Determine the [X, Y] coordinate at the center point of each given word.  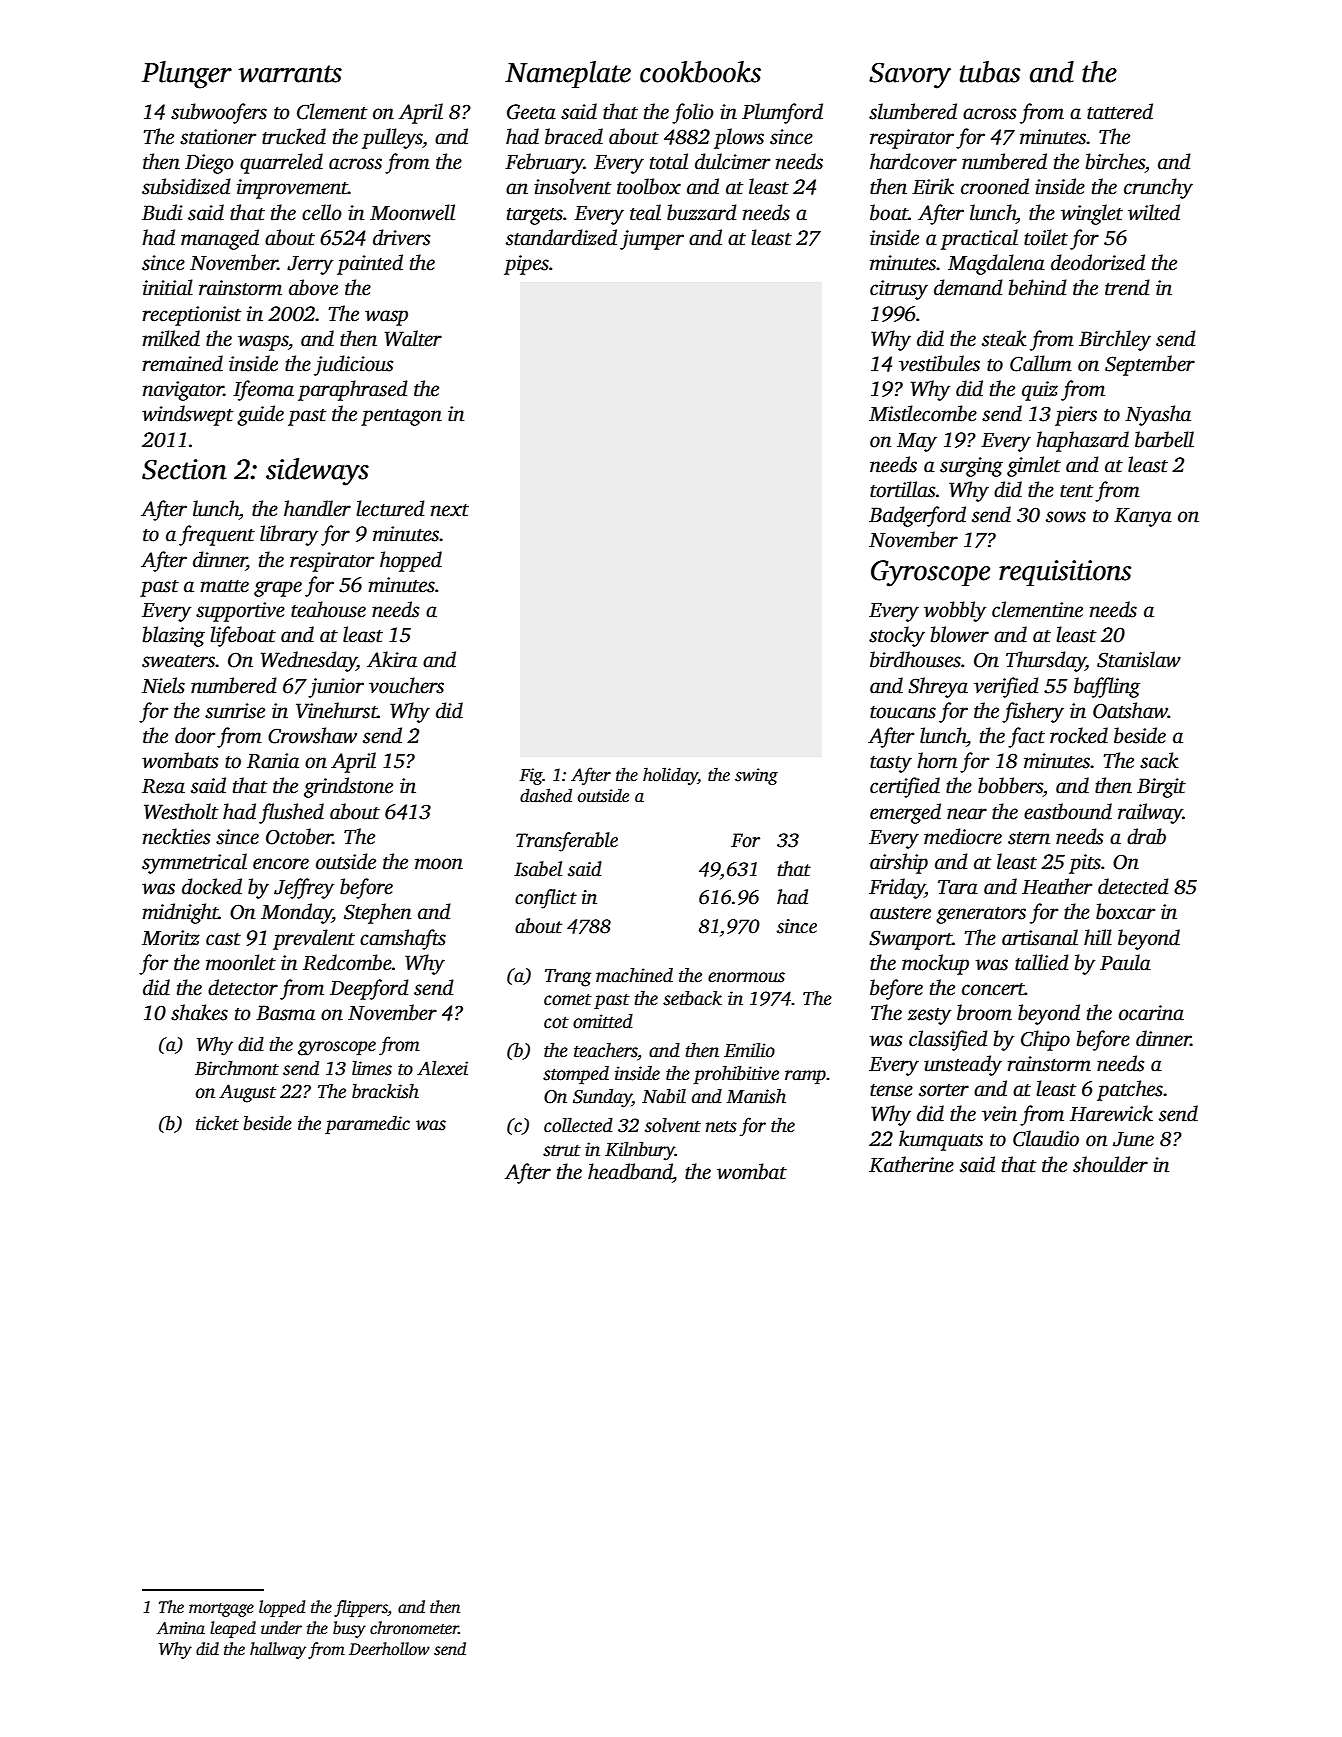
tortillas [902, 489]
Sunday [602, 1098]
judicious [353, 365]
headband [630, 1171]
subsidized [186, 186]
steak [1004, 338]
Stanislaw [1139, 659]
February [544, 163]
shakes [199, 1012]
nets [721, 1127]
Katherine [911, 1164]
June [1133, 1139]
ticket [217, 1123]
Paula [1125, 962]
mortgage [221, 1610]
